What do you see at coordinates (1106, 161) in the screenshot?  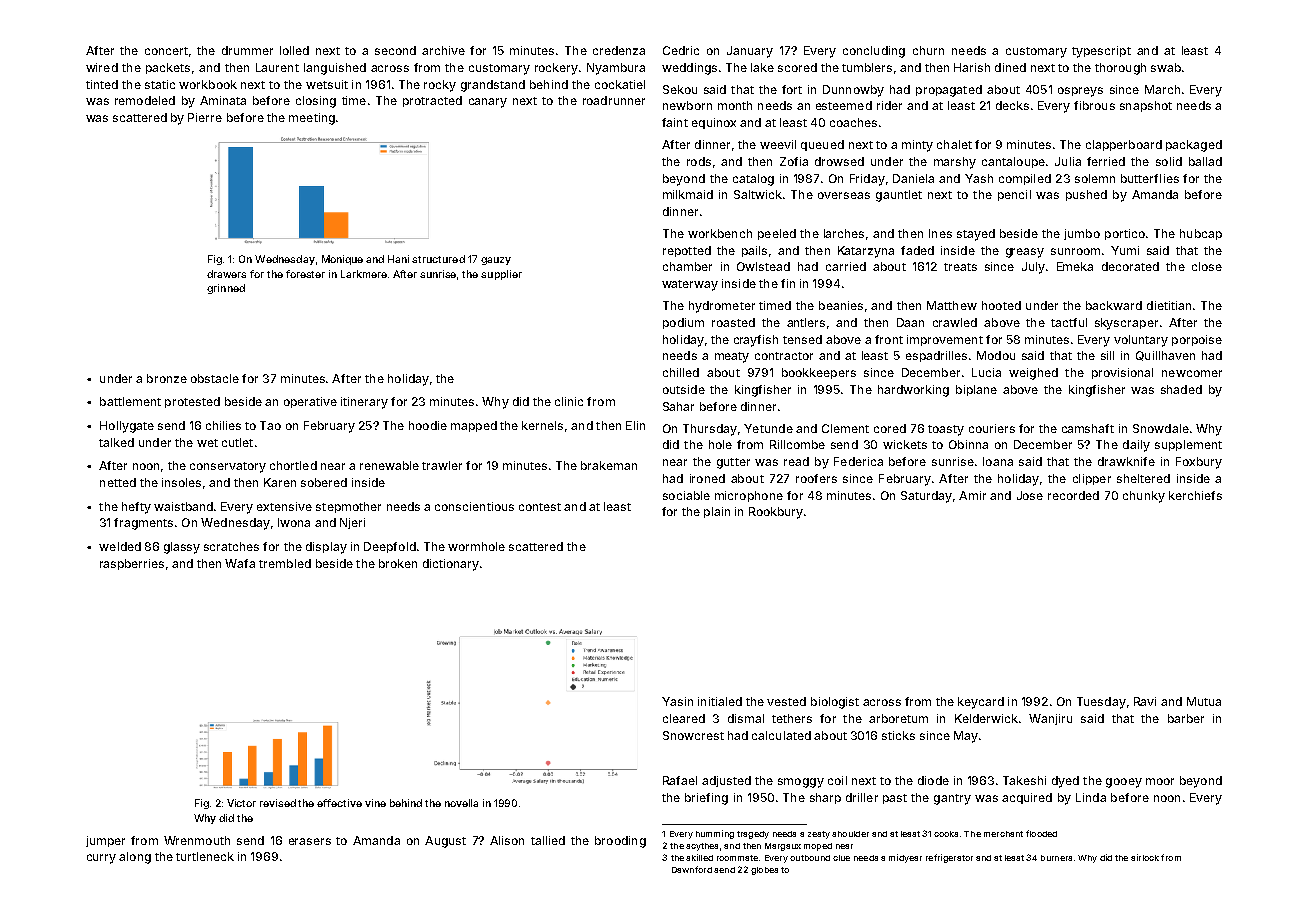 I see `ferried` at bounding box center [1106, 161].
